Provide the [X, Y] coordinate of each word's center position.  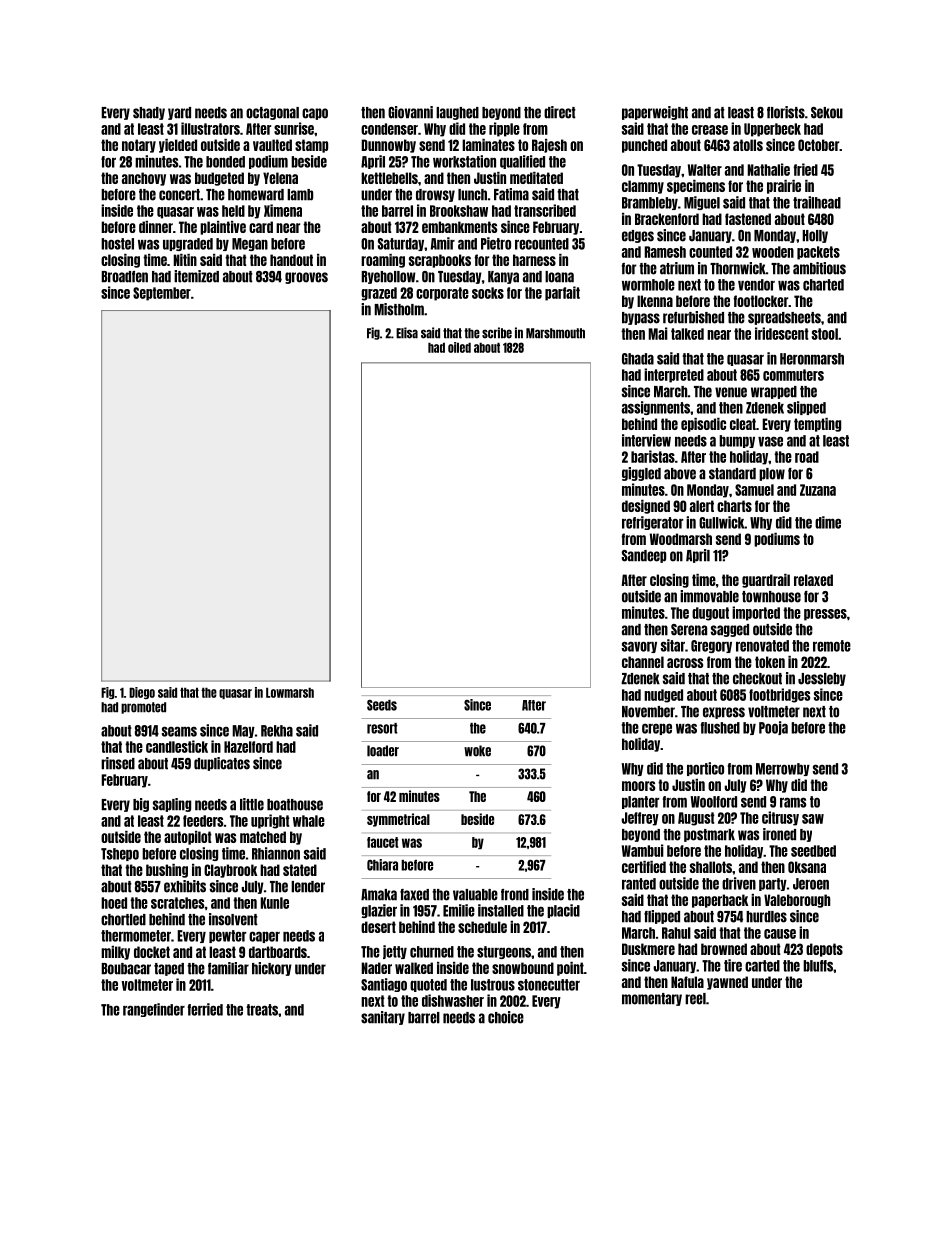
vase [770, 441]
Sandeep [644, 556]
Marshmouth [555, 333]
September [162, 294]
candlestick [177, 746]
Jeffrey [640, 819]
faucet [383, 842]
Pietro [496, 243]
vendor [756, 285]
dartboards [278, 952]
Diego [142, 693]
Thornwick [738, 268]
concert [179, 195]
